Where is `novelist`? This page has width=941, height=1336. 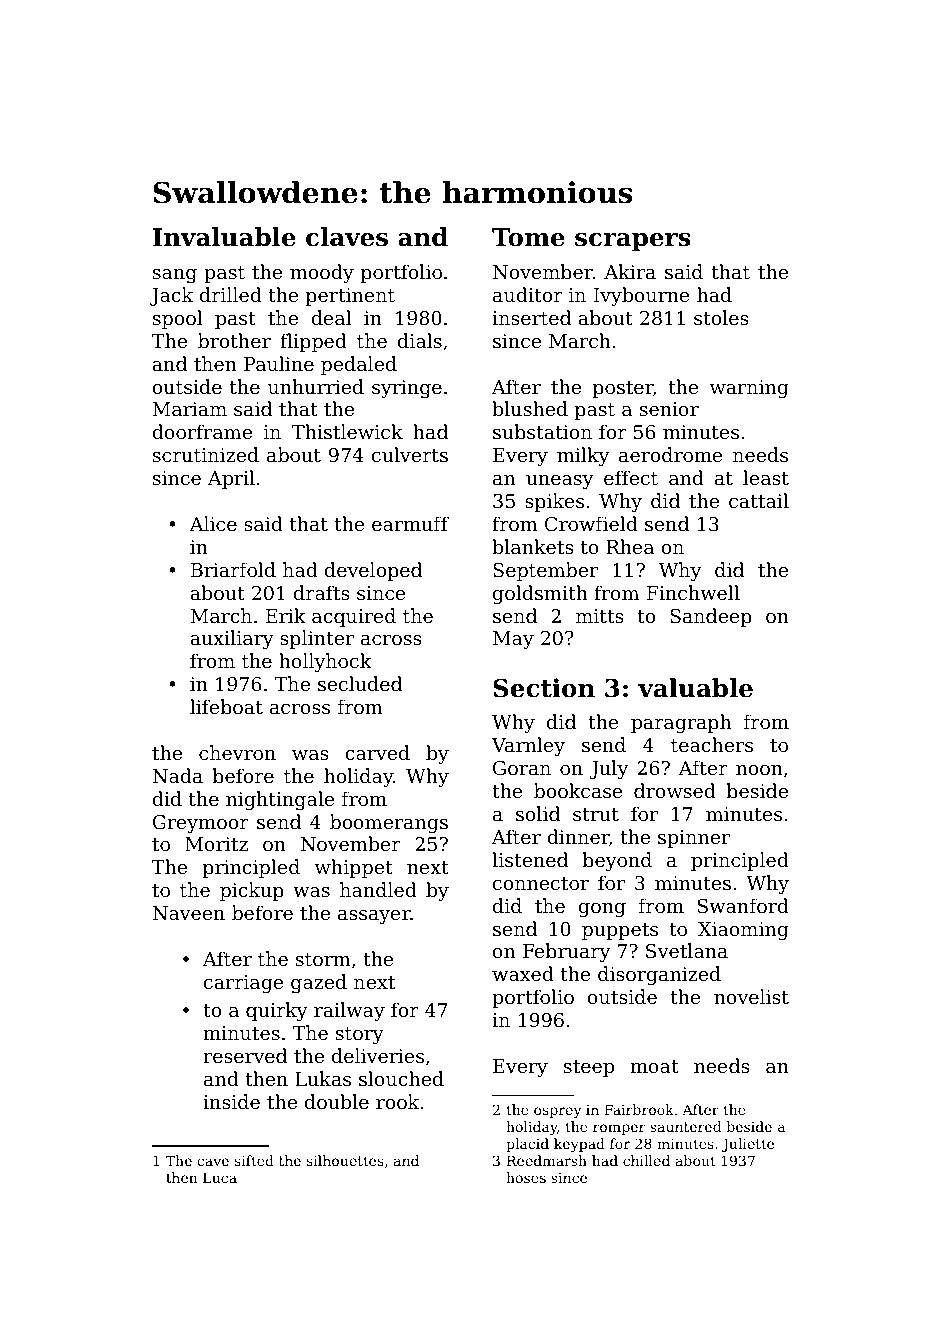 novelist is located at coordinates (751, 996).
